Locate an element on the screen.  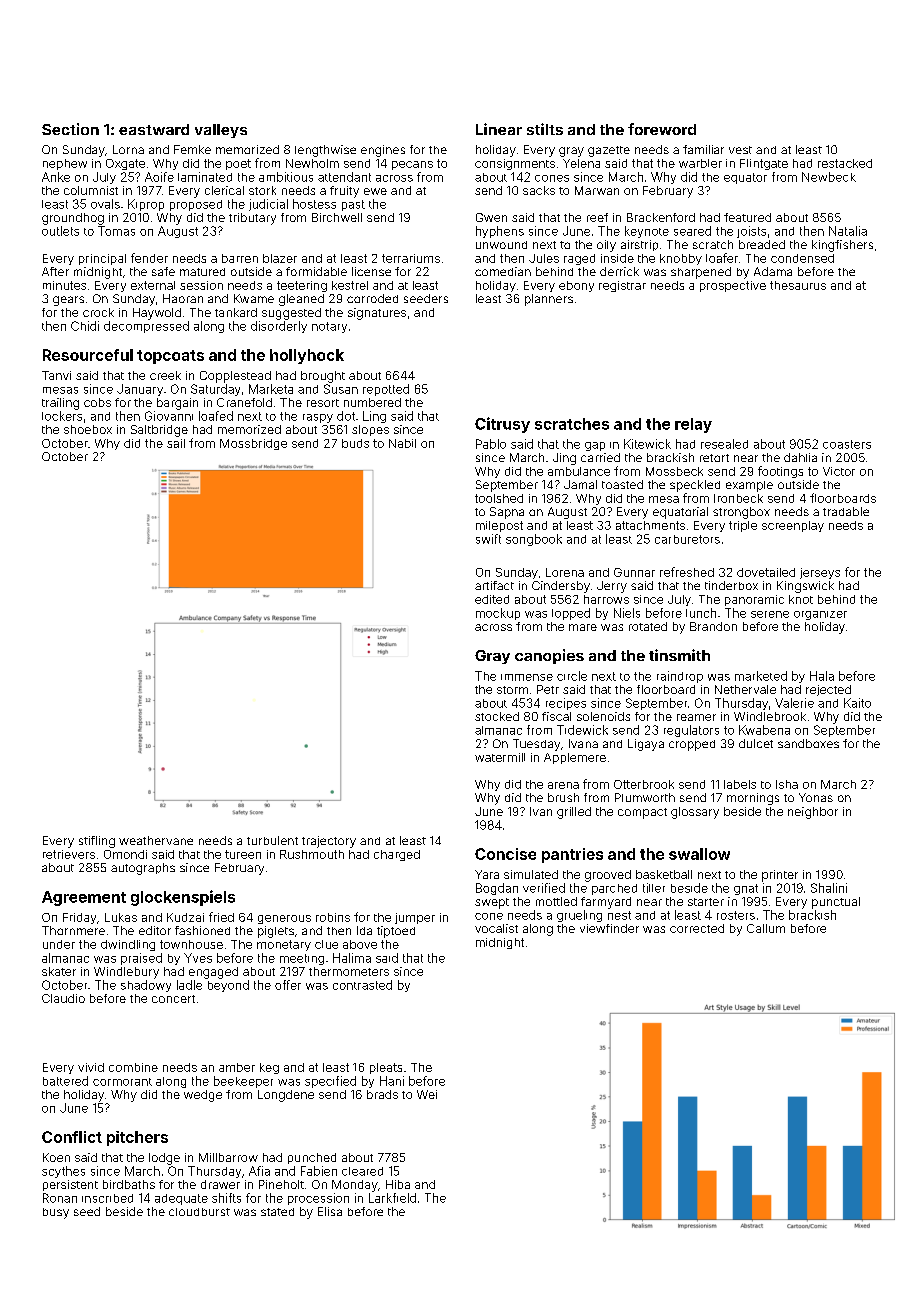
Nabil is located at coordinates (402, 443).
